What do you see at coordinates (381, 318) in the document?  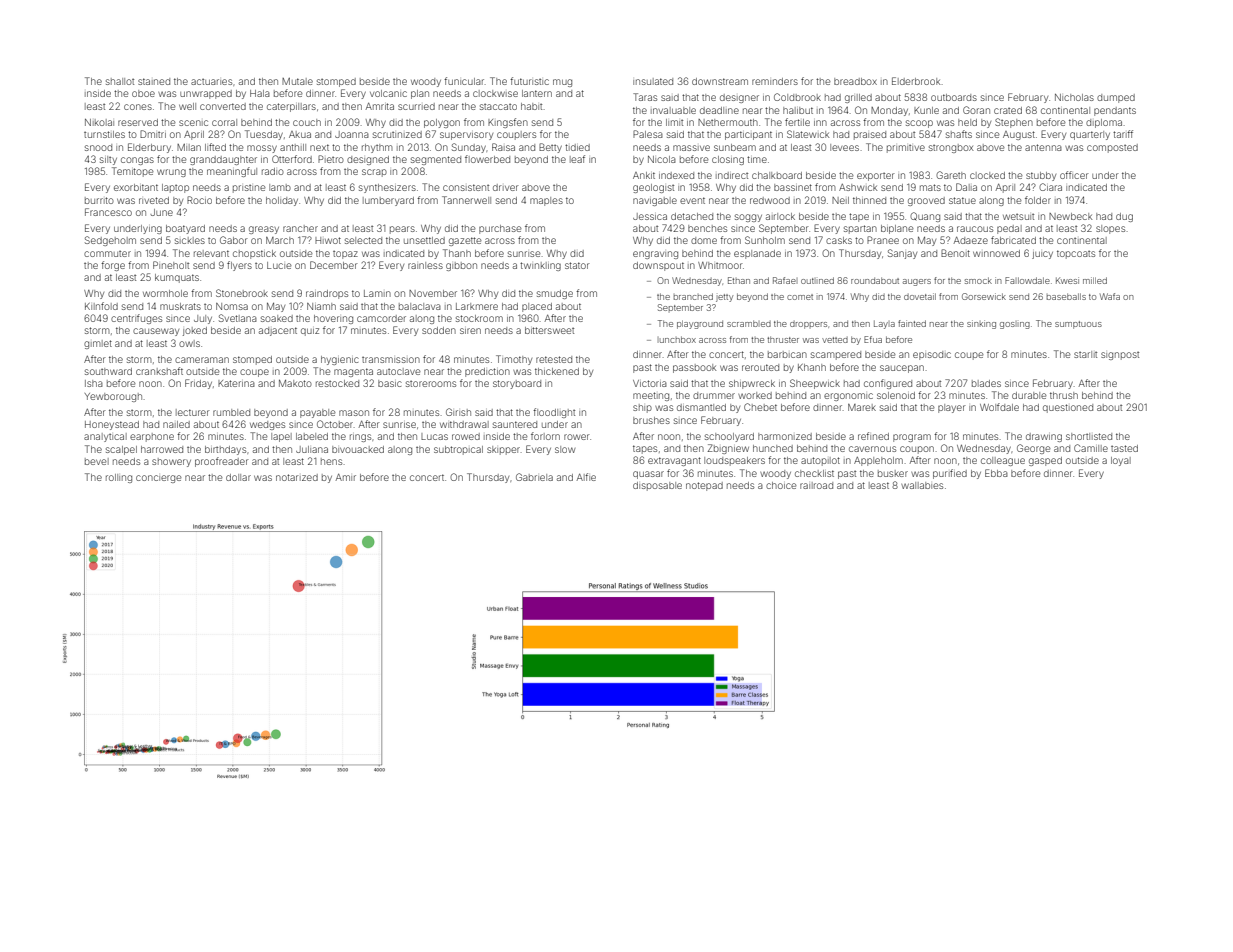 I see `camcorder` at bounding box center [381, 318].
